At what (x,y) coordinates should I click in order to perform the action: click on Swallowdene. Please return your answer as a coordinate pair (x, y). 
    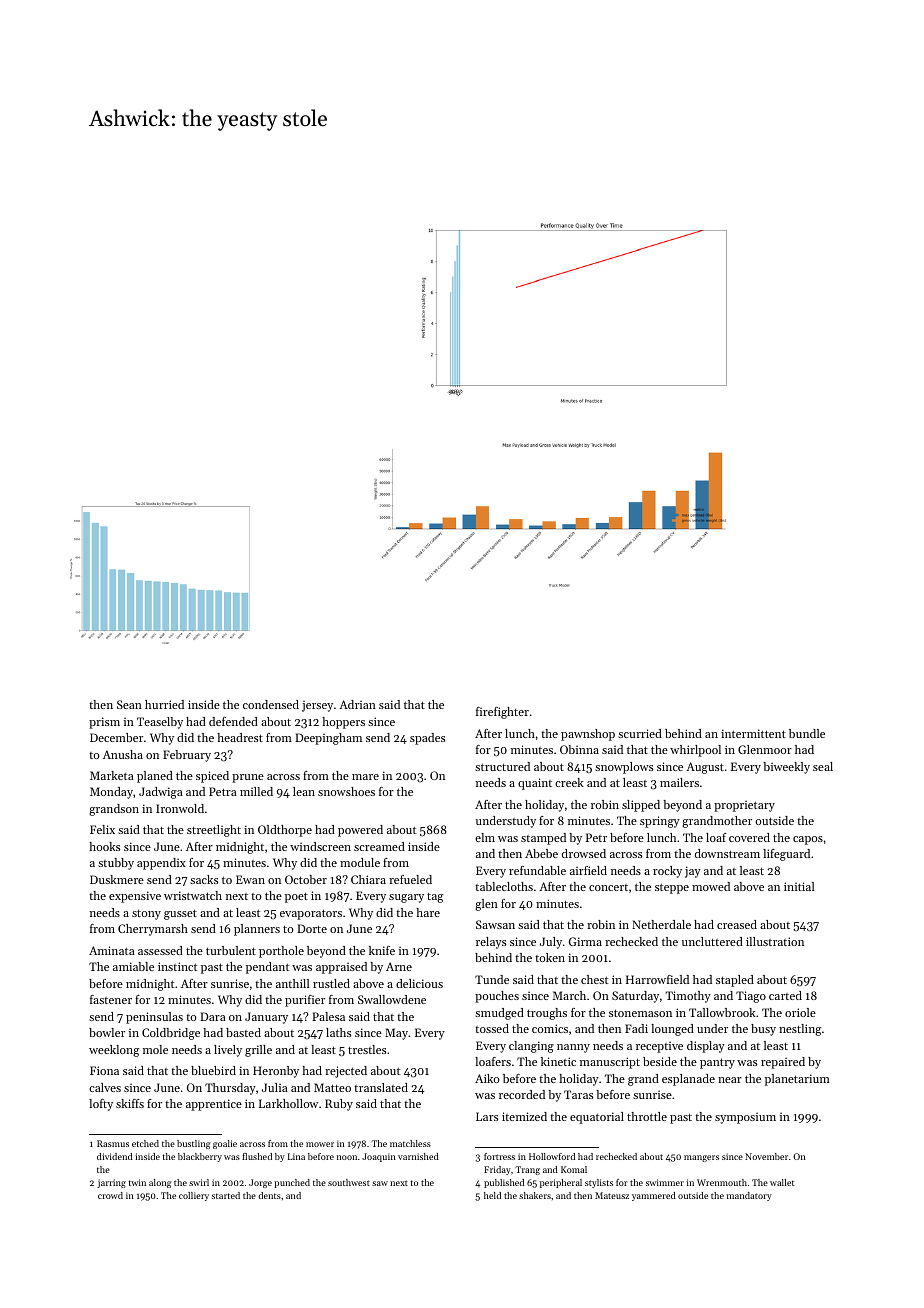
    Looking at the image, I should click on (392, 999).
